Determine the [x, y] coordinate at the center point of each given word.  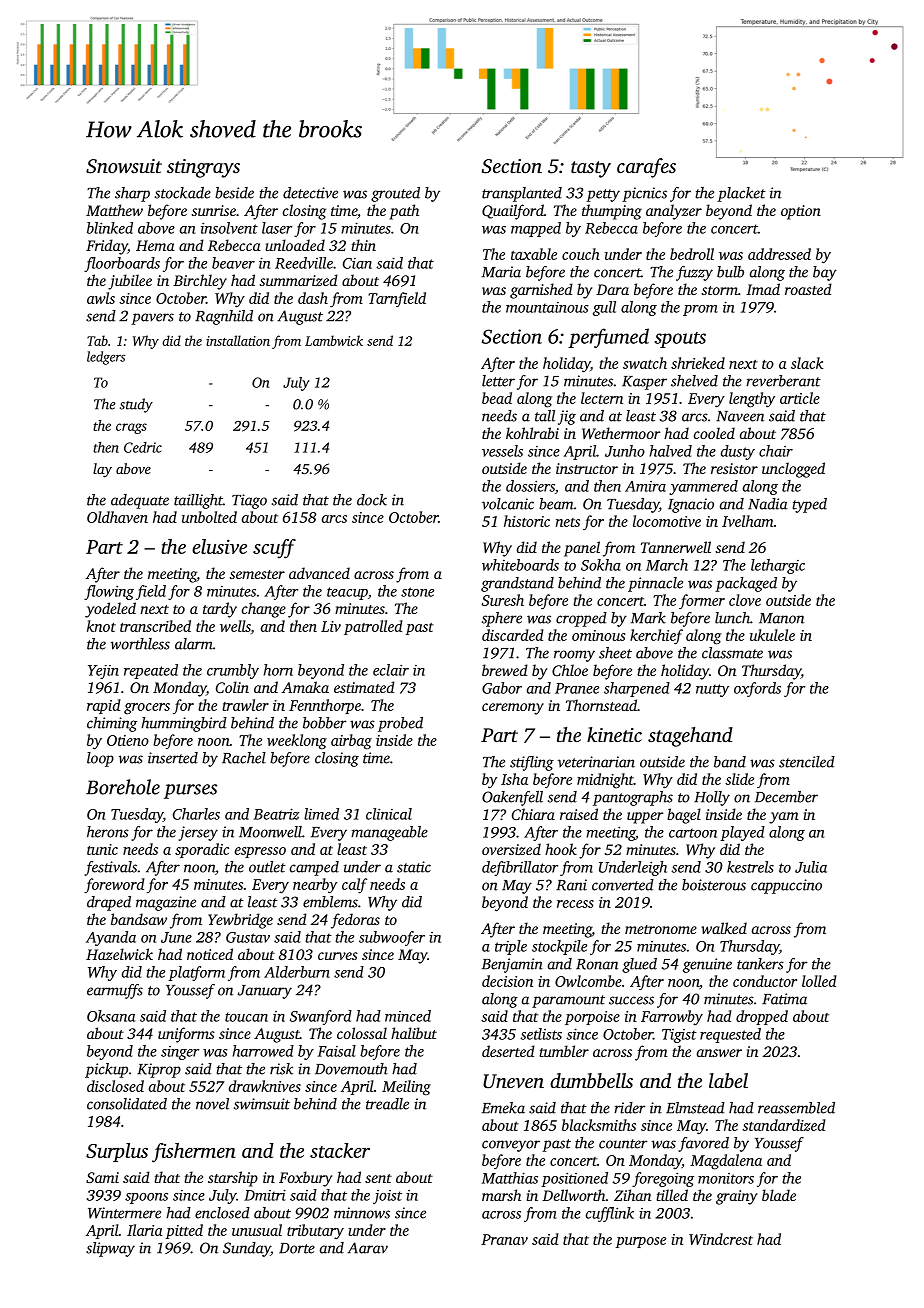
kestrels [750, 867]
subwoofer [392, 938]
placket [741, 194]
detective [310, 193]
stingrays [203, 168]
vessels [502, 451]
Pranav [504, 1239]
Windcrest [721, 1239]
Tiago [249, 501]
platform [196, 973]
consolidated [127, 1104]
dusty [738, 452]
